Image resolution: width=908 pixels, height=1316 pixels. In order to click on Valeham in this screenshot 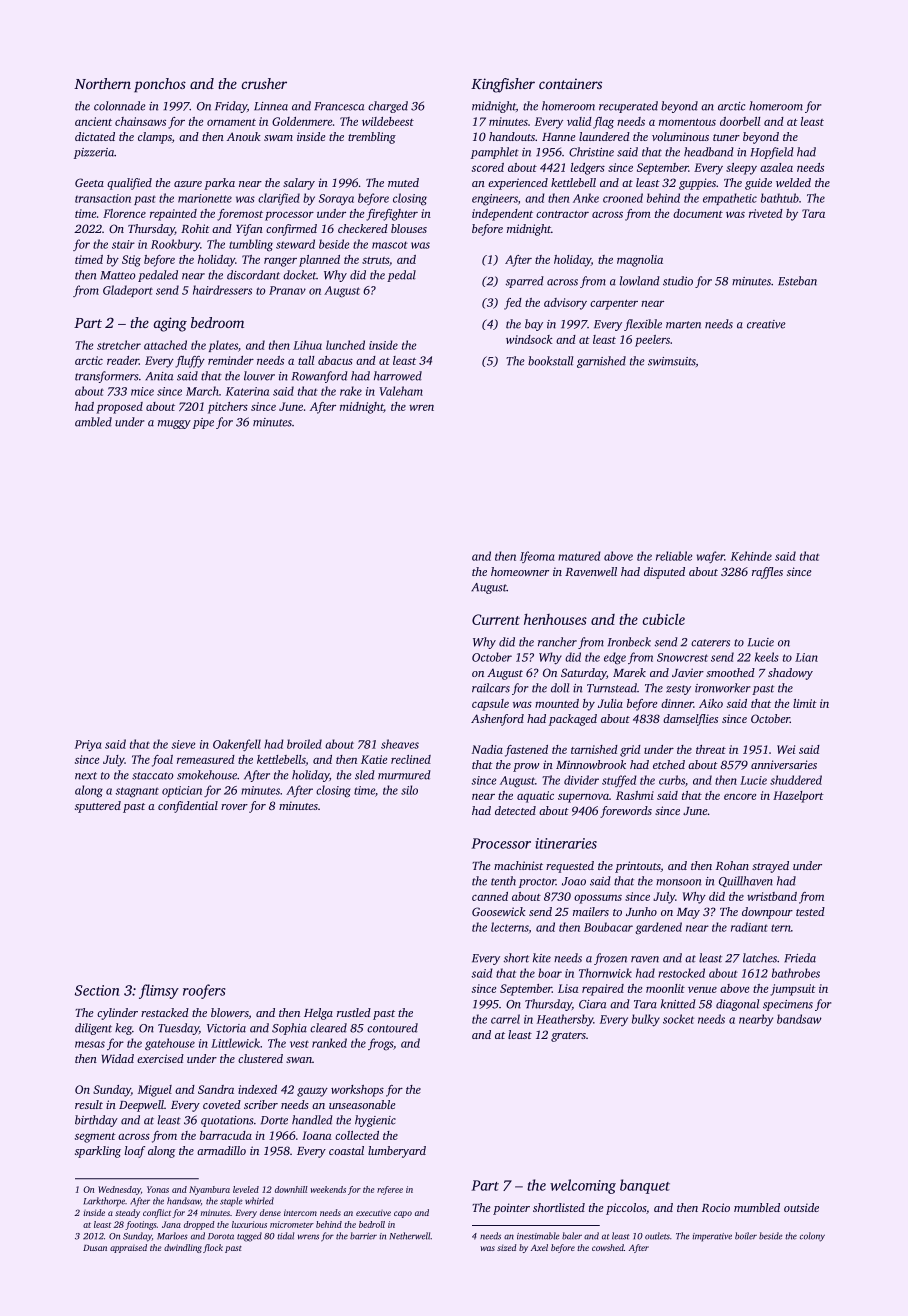, I will do `click(401, 391)`.
